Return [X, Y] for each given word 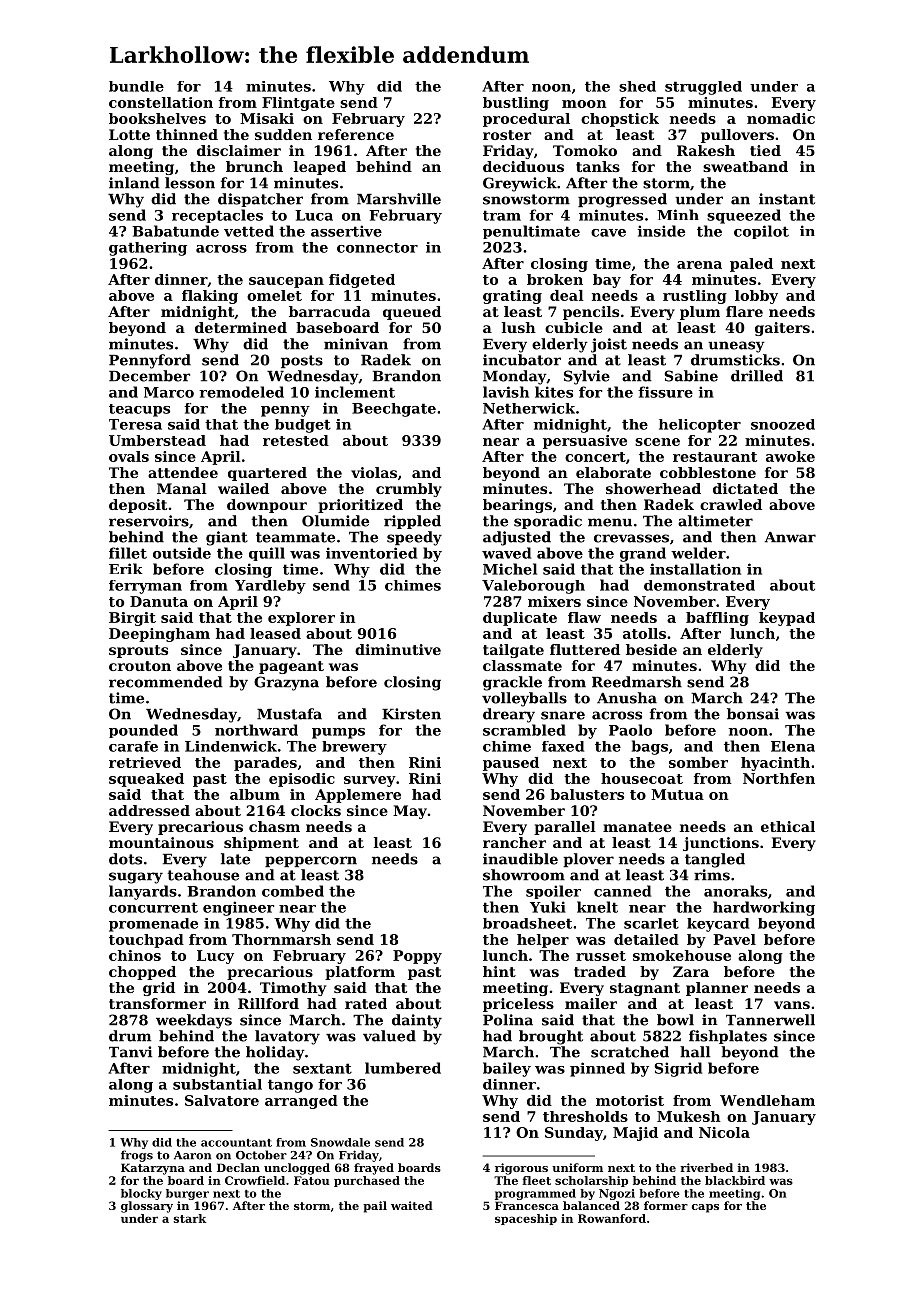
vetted [249, 231]
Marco [169, 392]
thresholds [585, 1116]
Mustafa [289, 714]
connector [377, 248]
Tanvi [130, 1052]
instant [787, 199]
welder [698, 553]
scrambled [524, 730]
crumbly [409, 490]
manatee [637, 827]
